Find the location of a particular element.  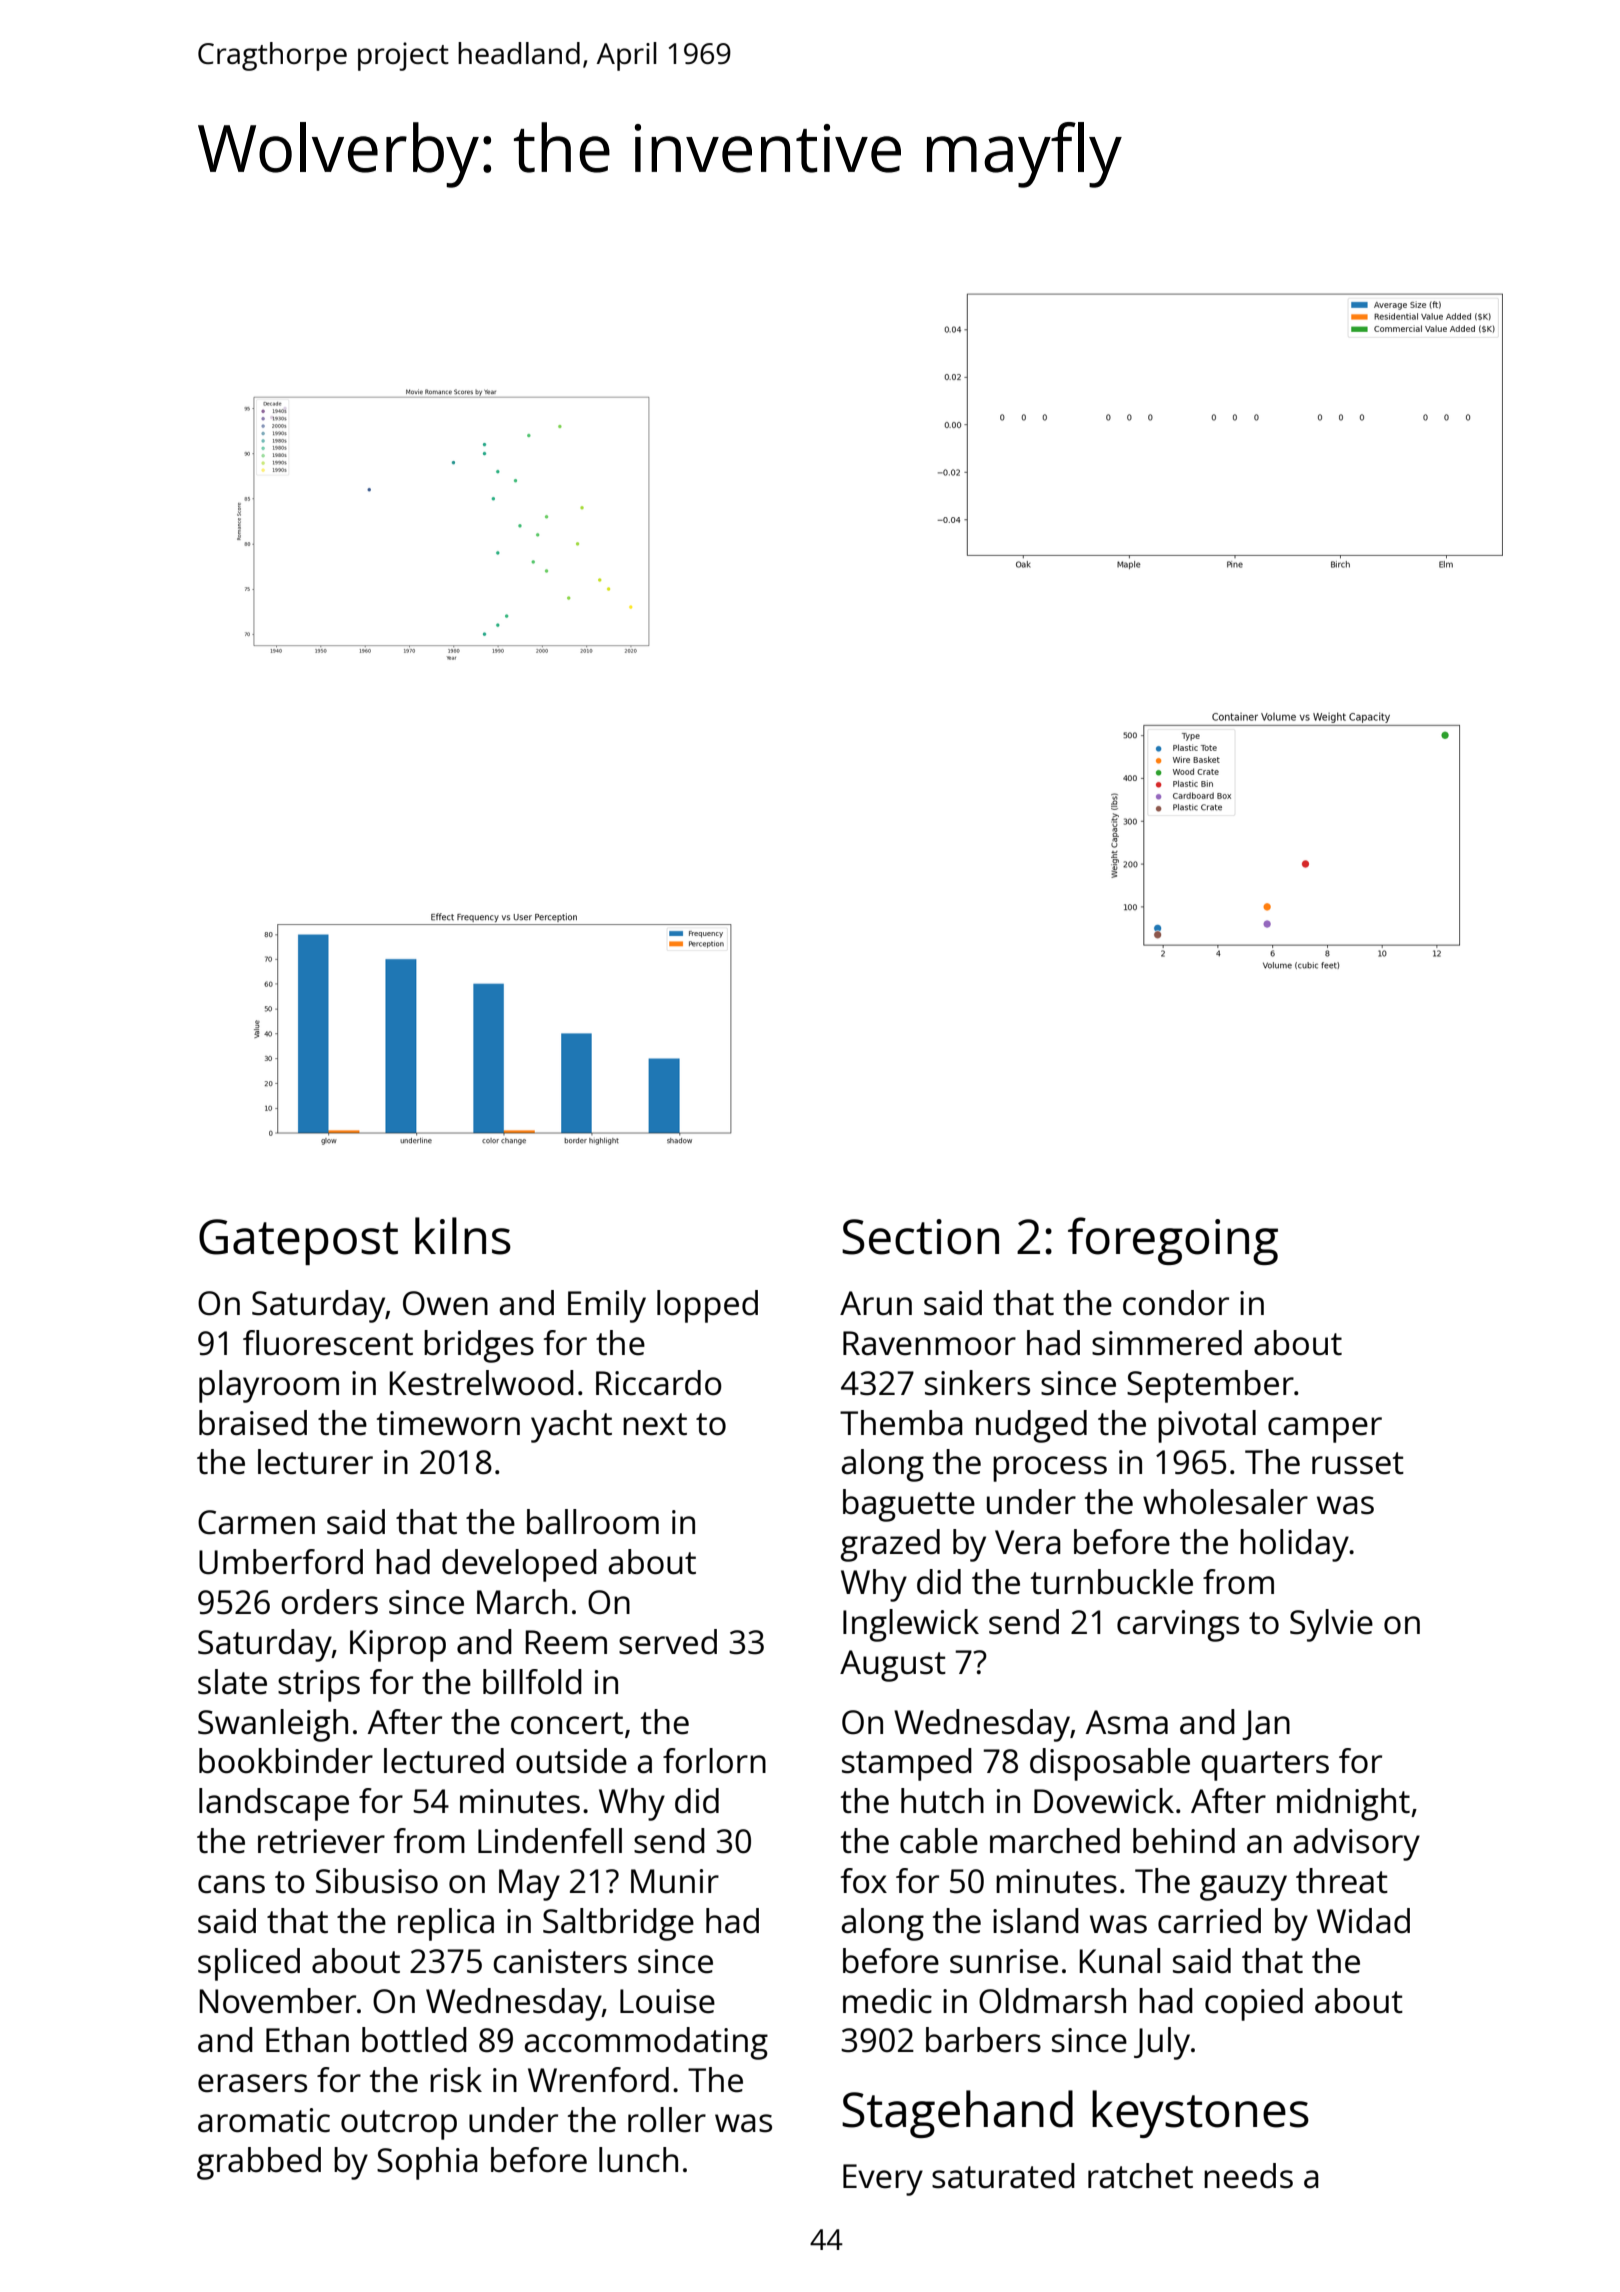

needs is located at coordinates (1248, 2176).
